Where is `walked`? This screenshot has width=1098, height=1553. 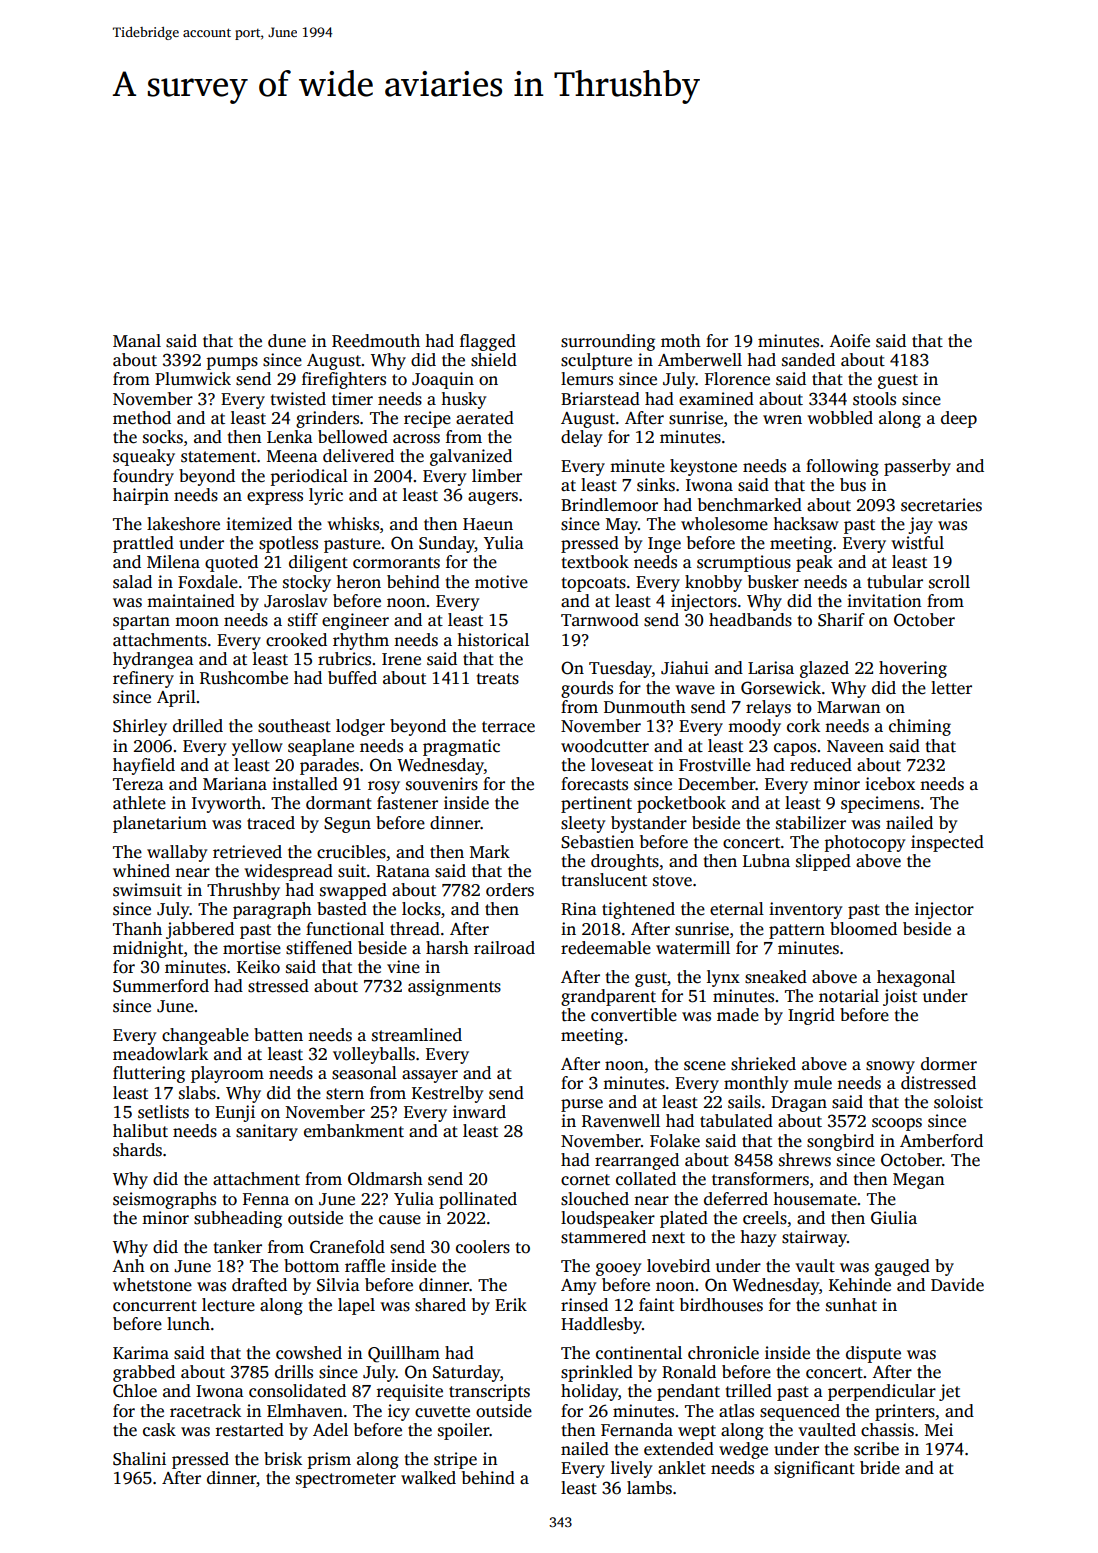 walked is located at coordinates (428, 1478).
